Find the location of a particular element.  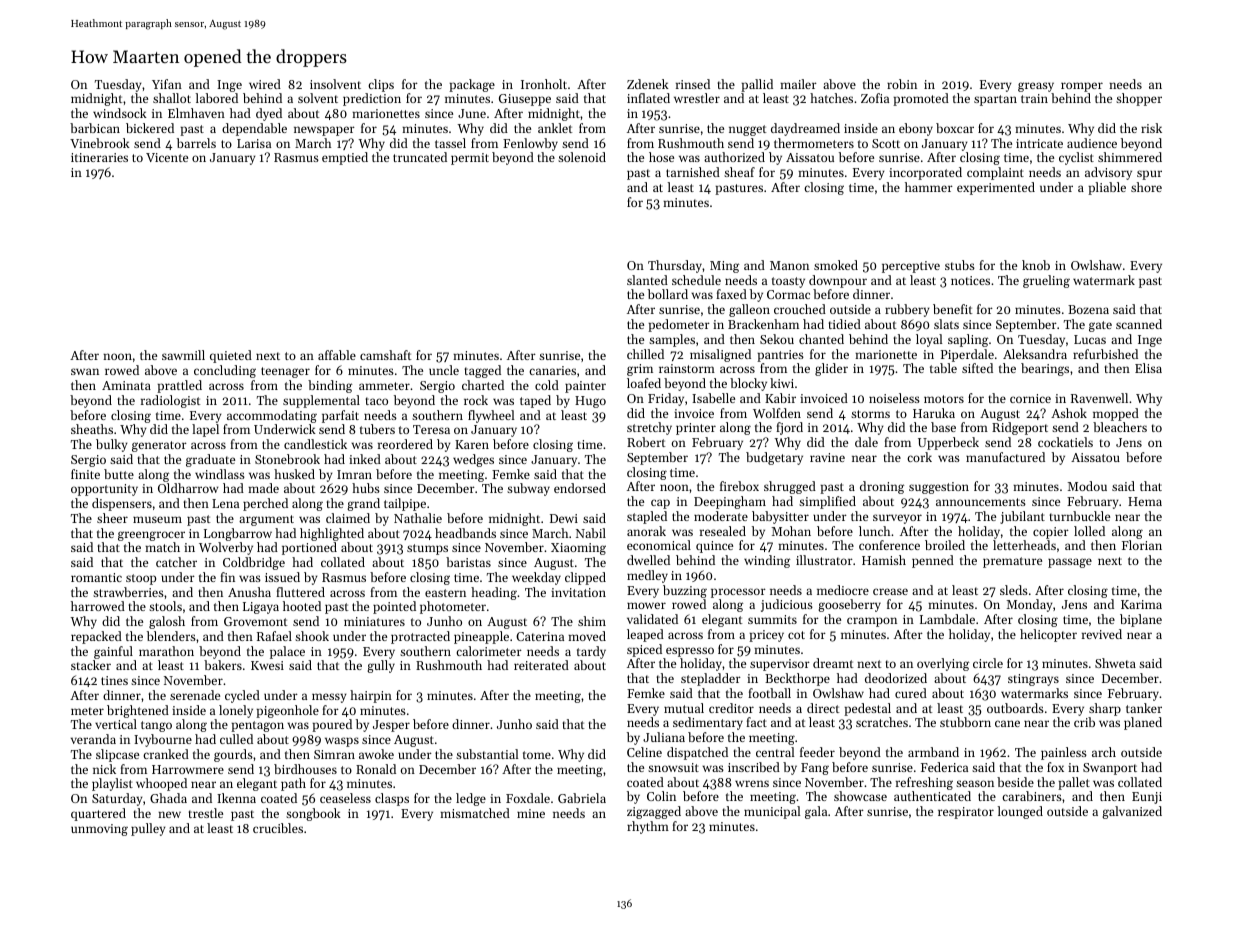

sheaths is located at coordinates (92, 429).
